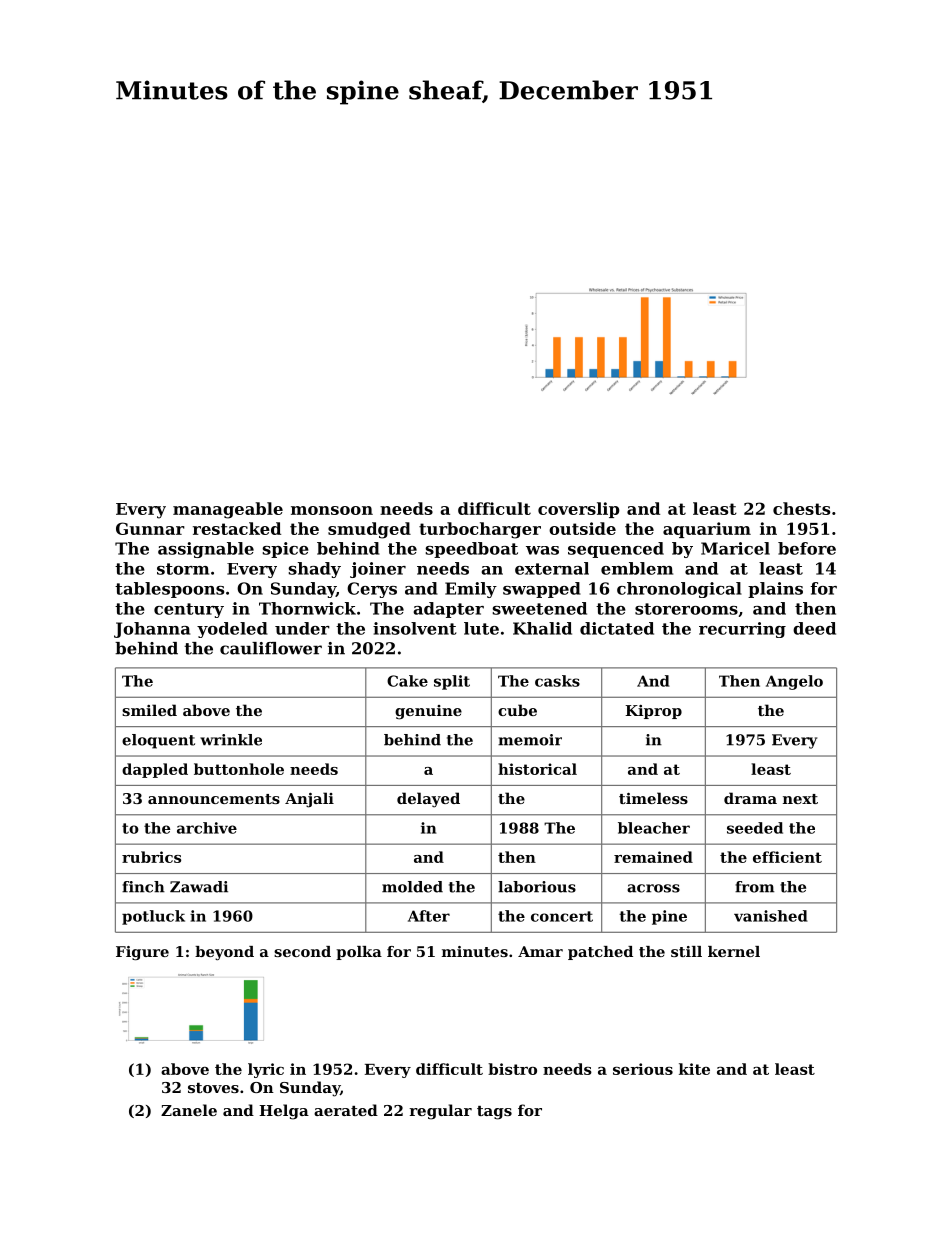  What do you see at coordinates (150, 528) in the screenshot?
I see `Gunnar` at bounding box center [150, 528].
